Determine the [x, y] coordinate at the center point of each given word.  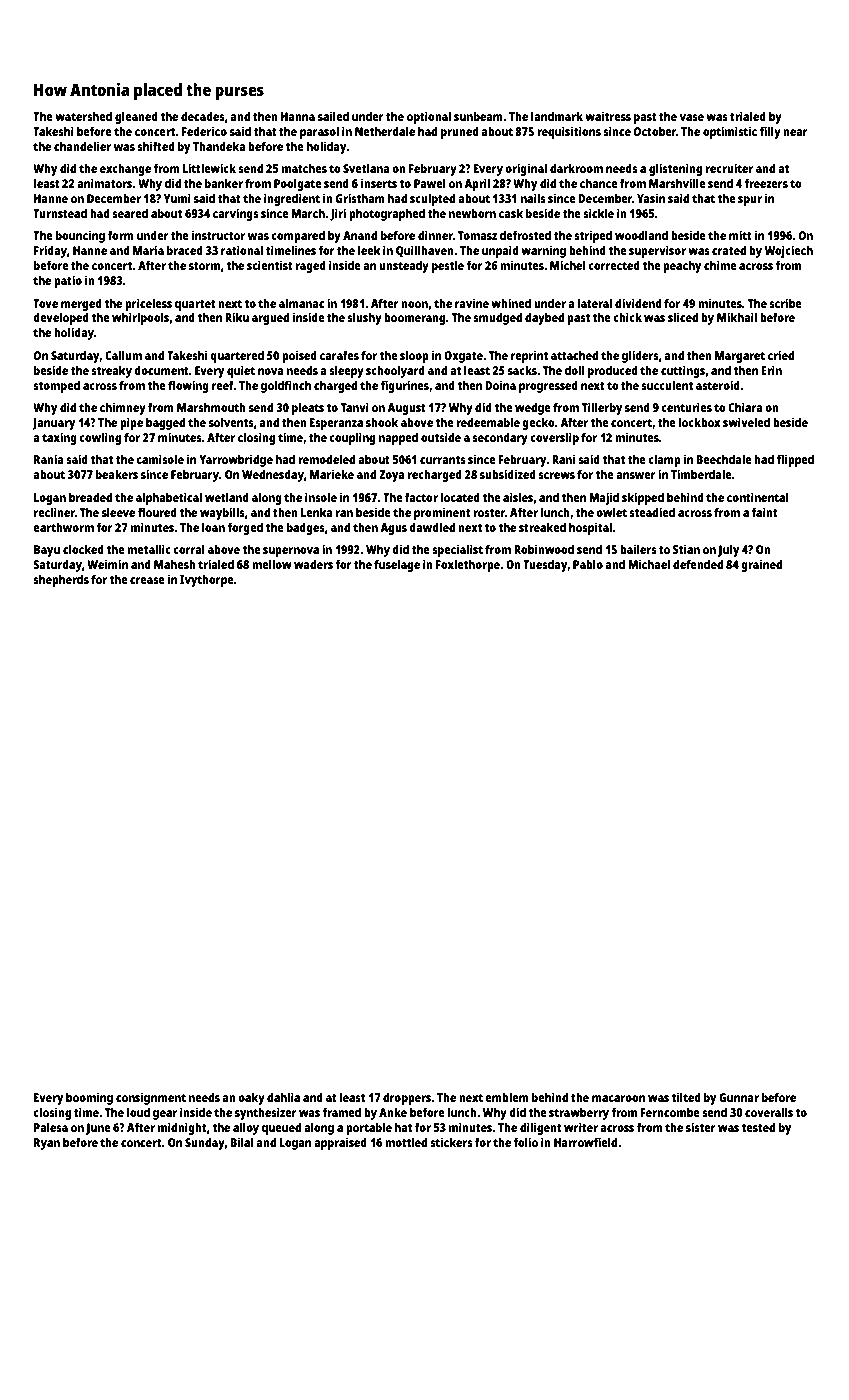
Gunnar [739, 1097]
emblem [507, 1097]
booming [89, 1098]
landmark [557, 116]
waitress [608, 116]
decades [203, 116]
